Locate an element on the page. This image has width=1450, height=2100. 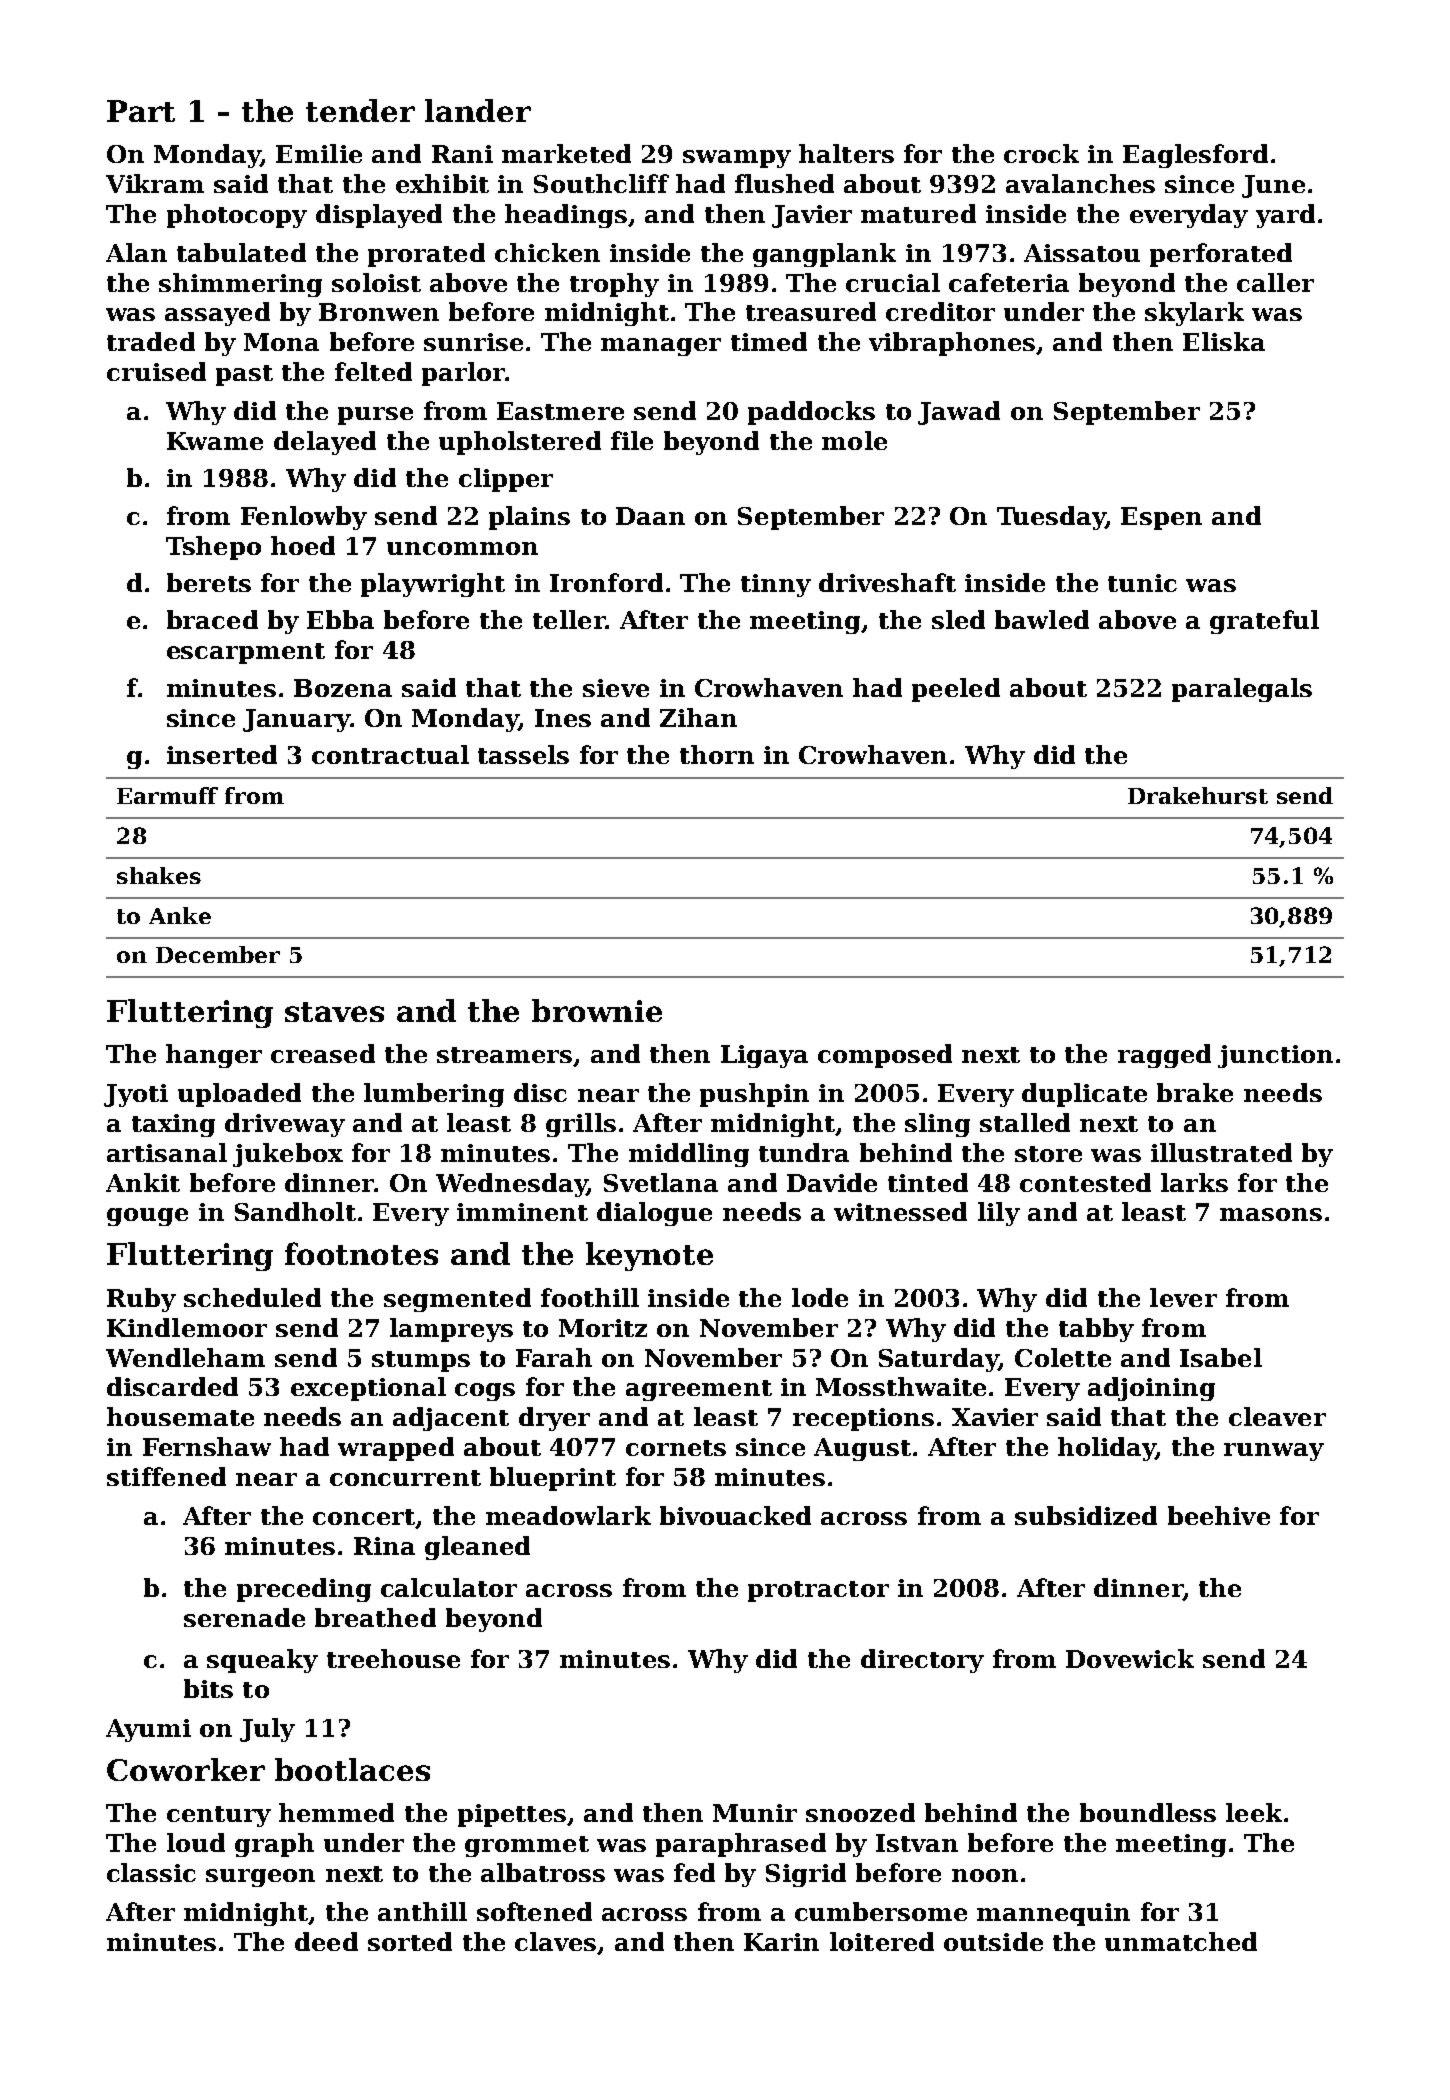
agreement is located at coordinates (699, 1390).
